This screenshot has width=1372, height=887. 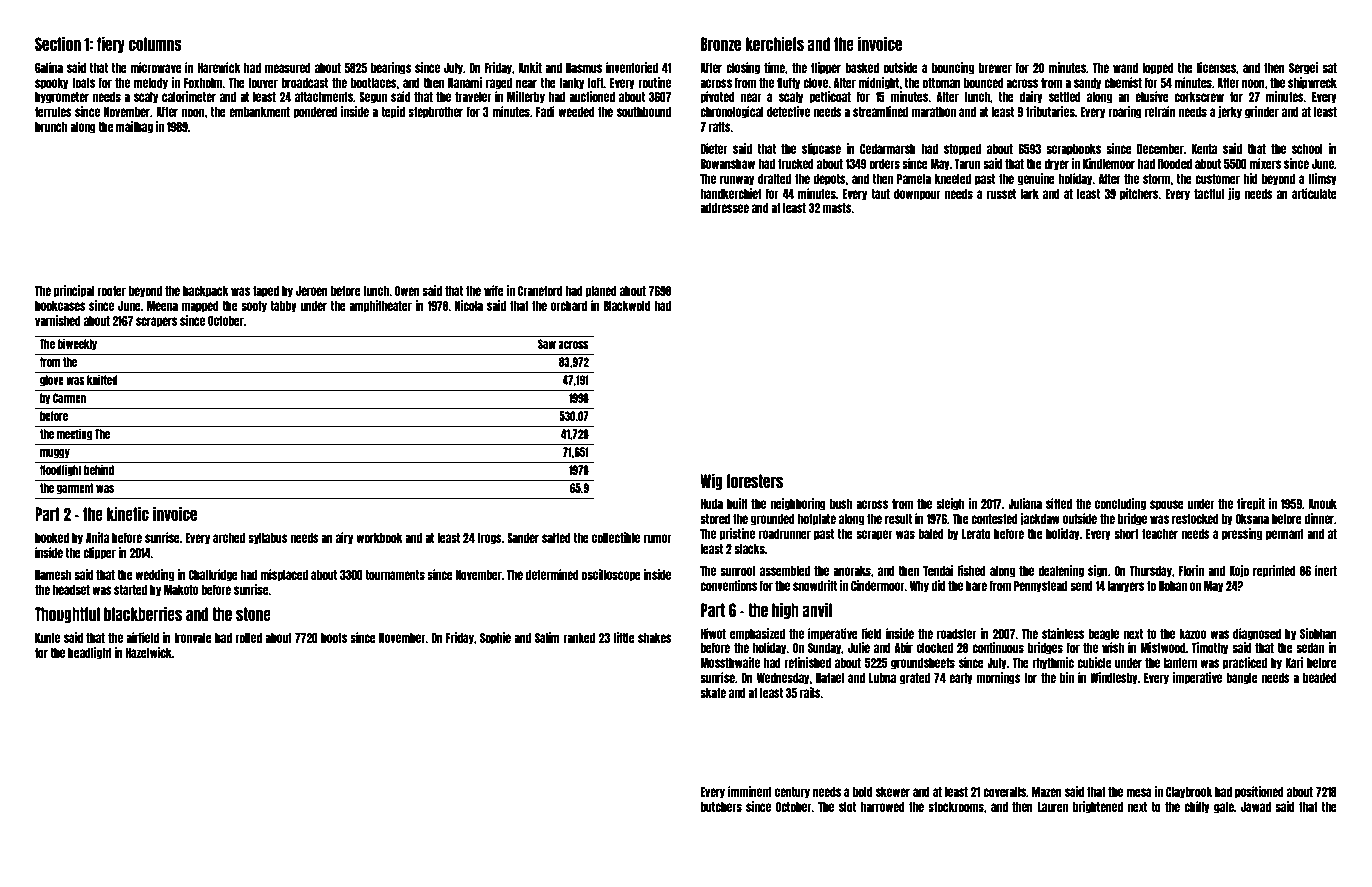 What do you see at coordinates (148, 652) in the screenshot?
I see `Hazelwick` at bounding box center [148, 652].
